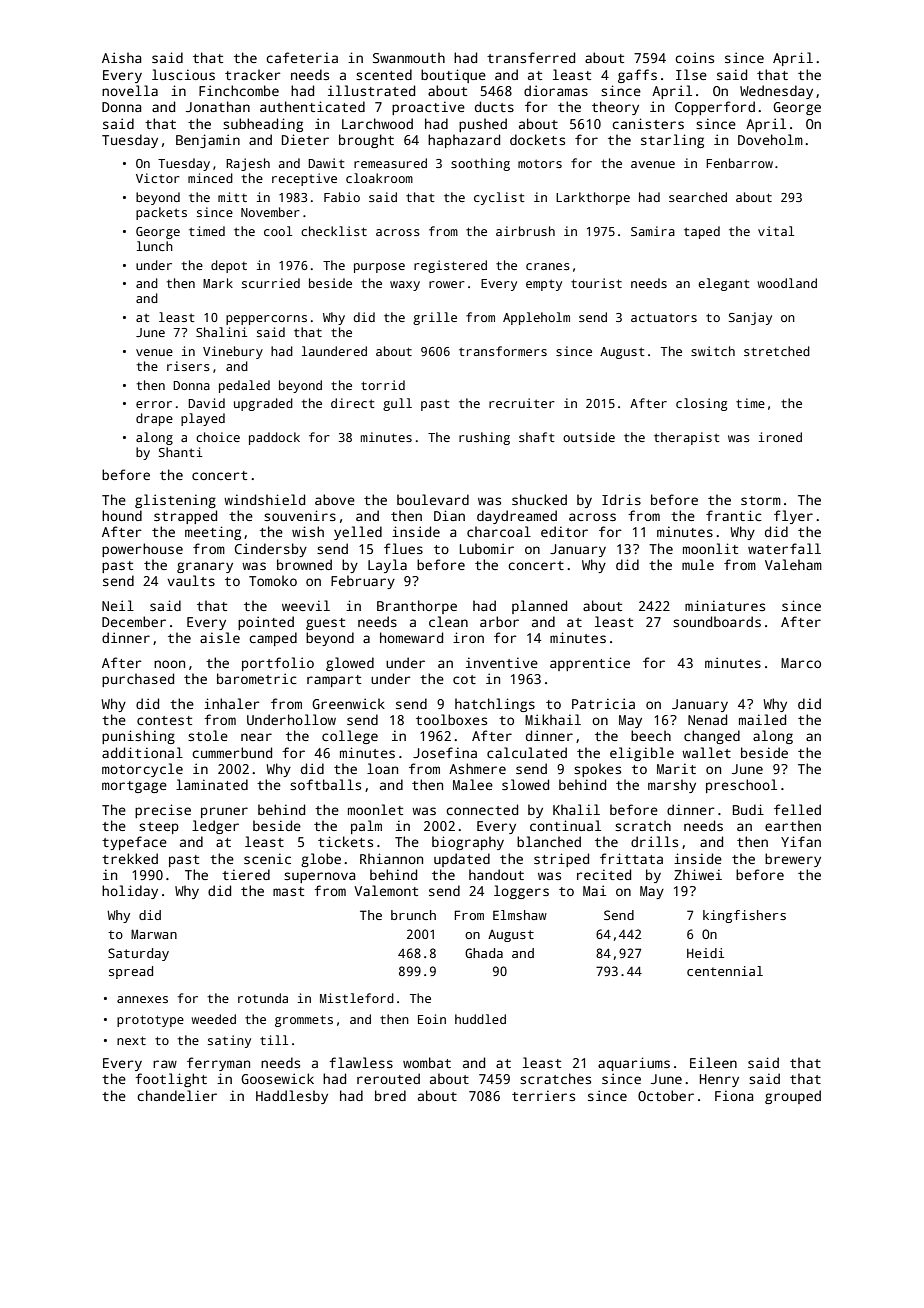 The image size is (924, 1308). I want to click on loggers, so click(521, 892).
